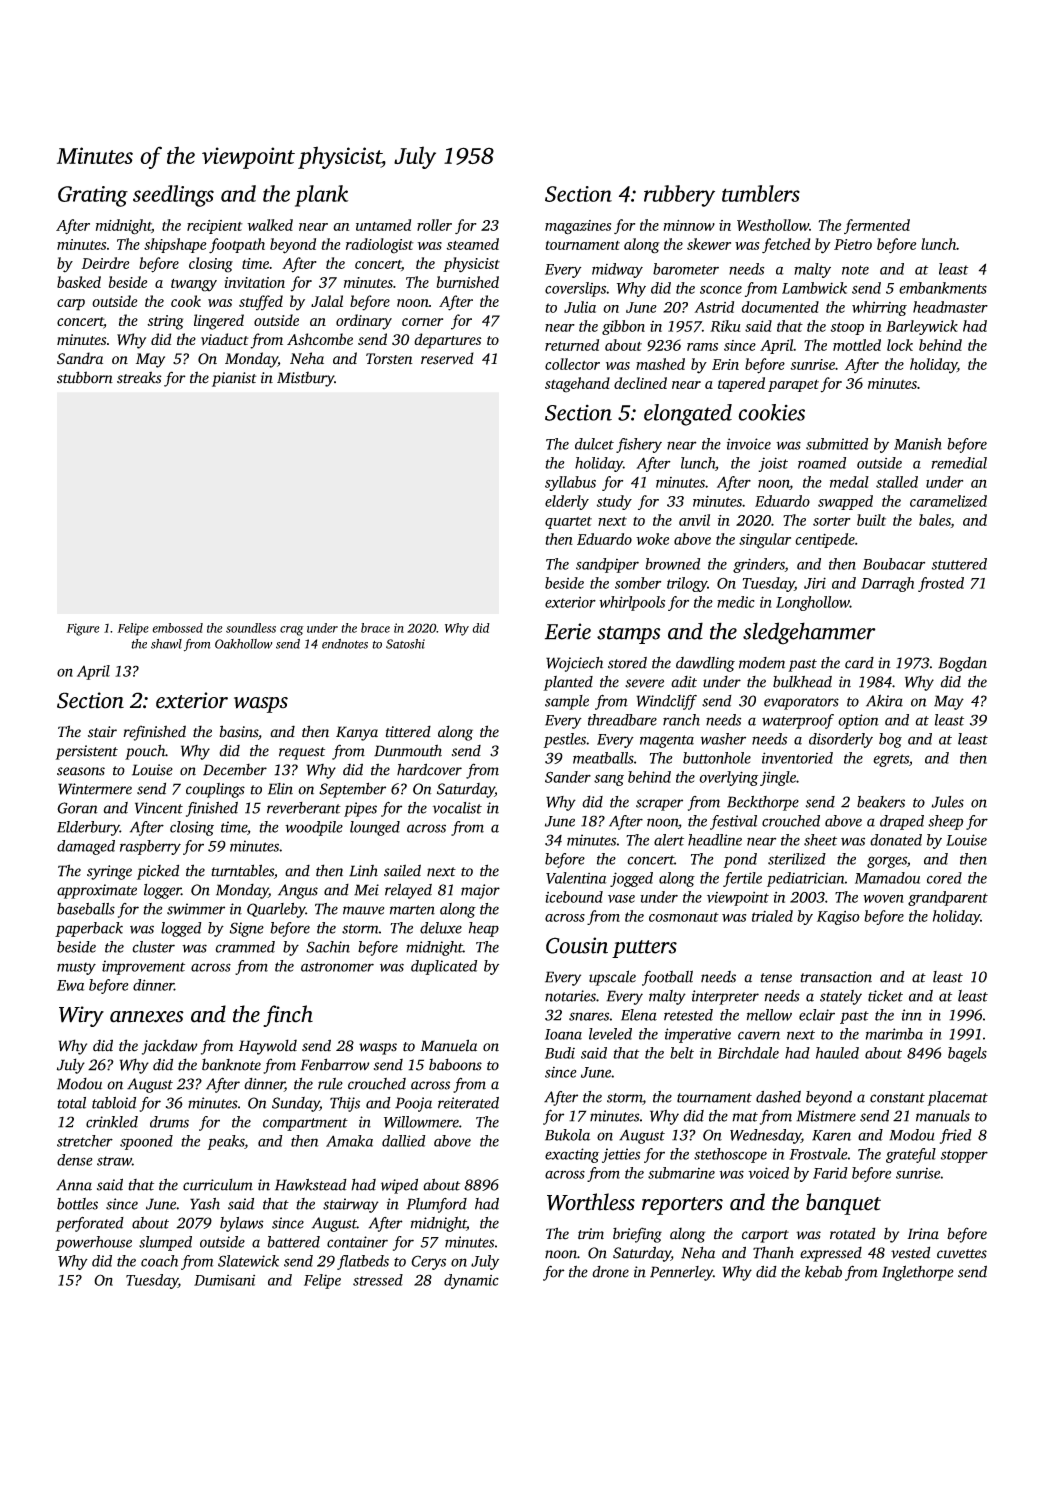 This image has width=1044, height=1511. What do you see at coordinates (621, 1155) in the image?
I see `jetties` at bounding box center [621, 1155].
